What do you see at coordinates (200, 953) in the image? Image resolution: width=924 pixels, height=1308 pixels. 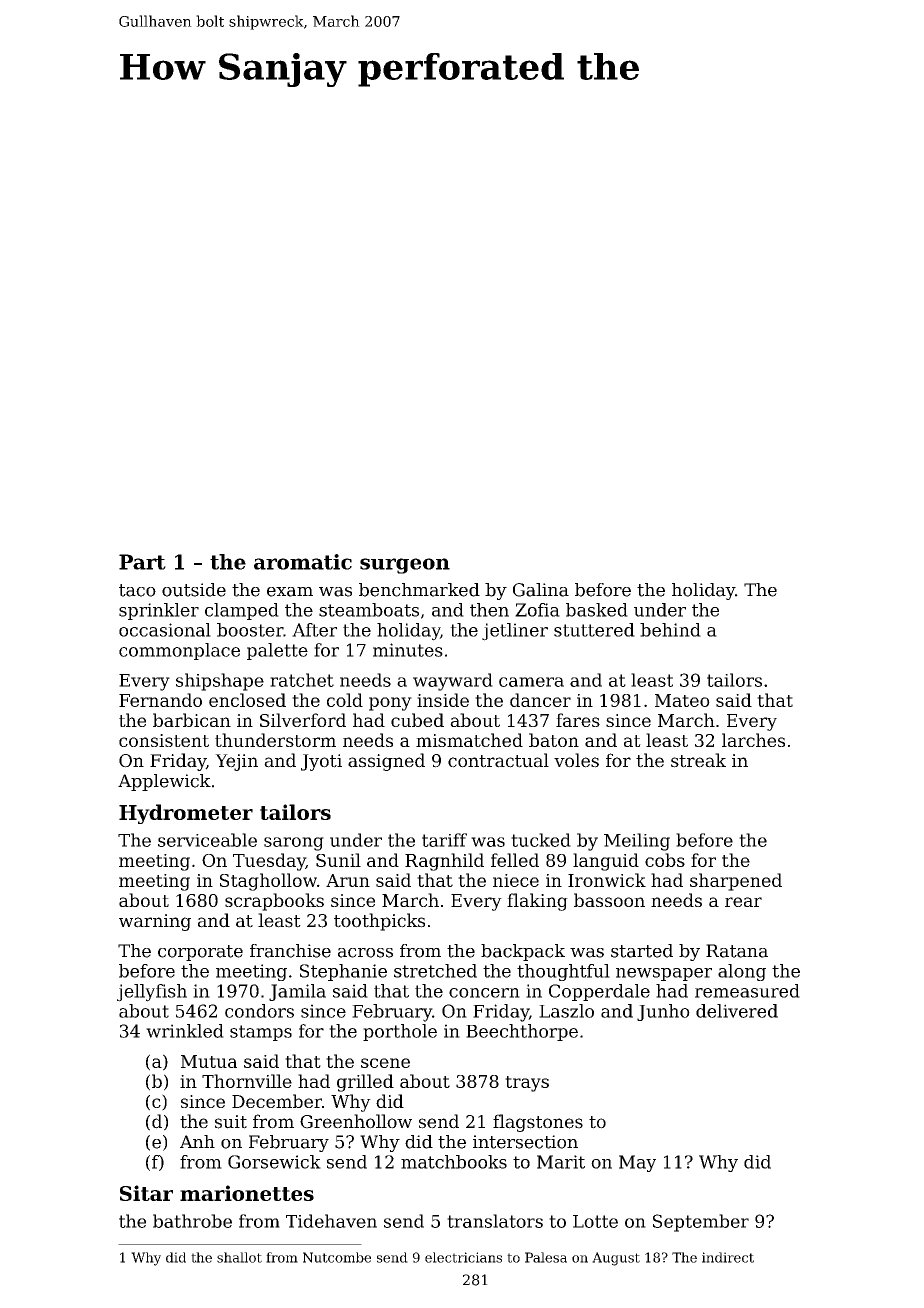 I see `corporate` at bounding box center [200, 953].
